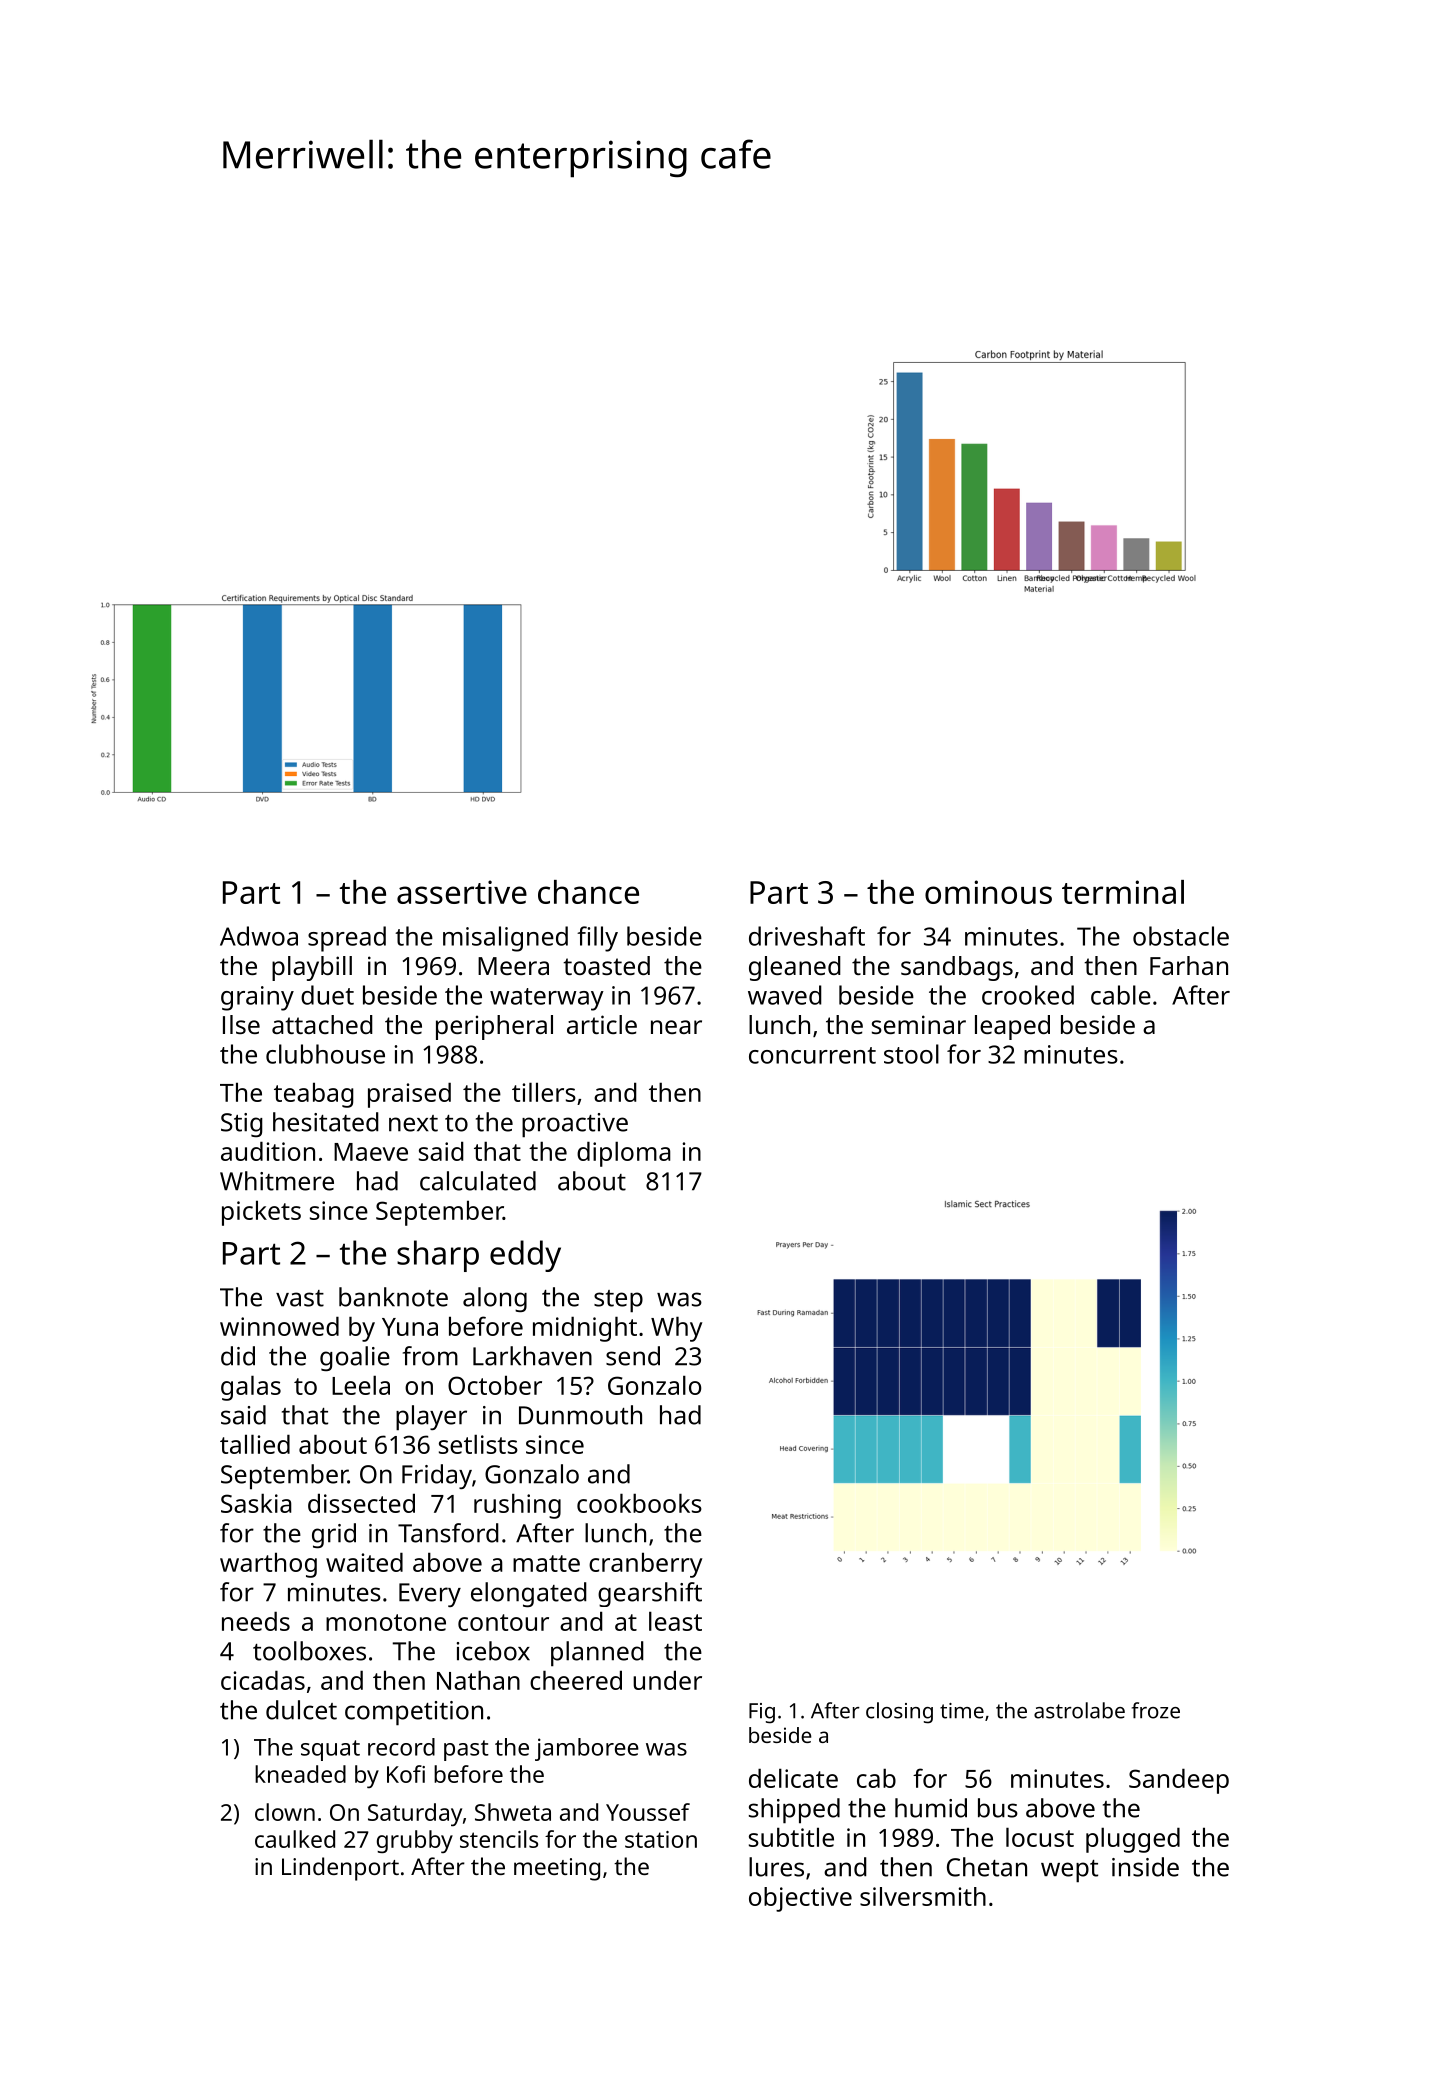 Image resolution: width=1450 pixels, height=2100 pixels. What do you see at coordinates (588, 892) in the screenshot?
I see `chance` at bounding box center [588, 892].
